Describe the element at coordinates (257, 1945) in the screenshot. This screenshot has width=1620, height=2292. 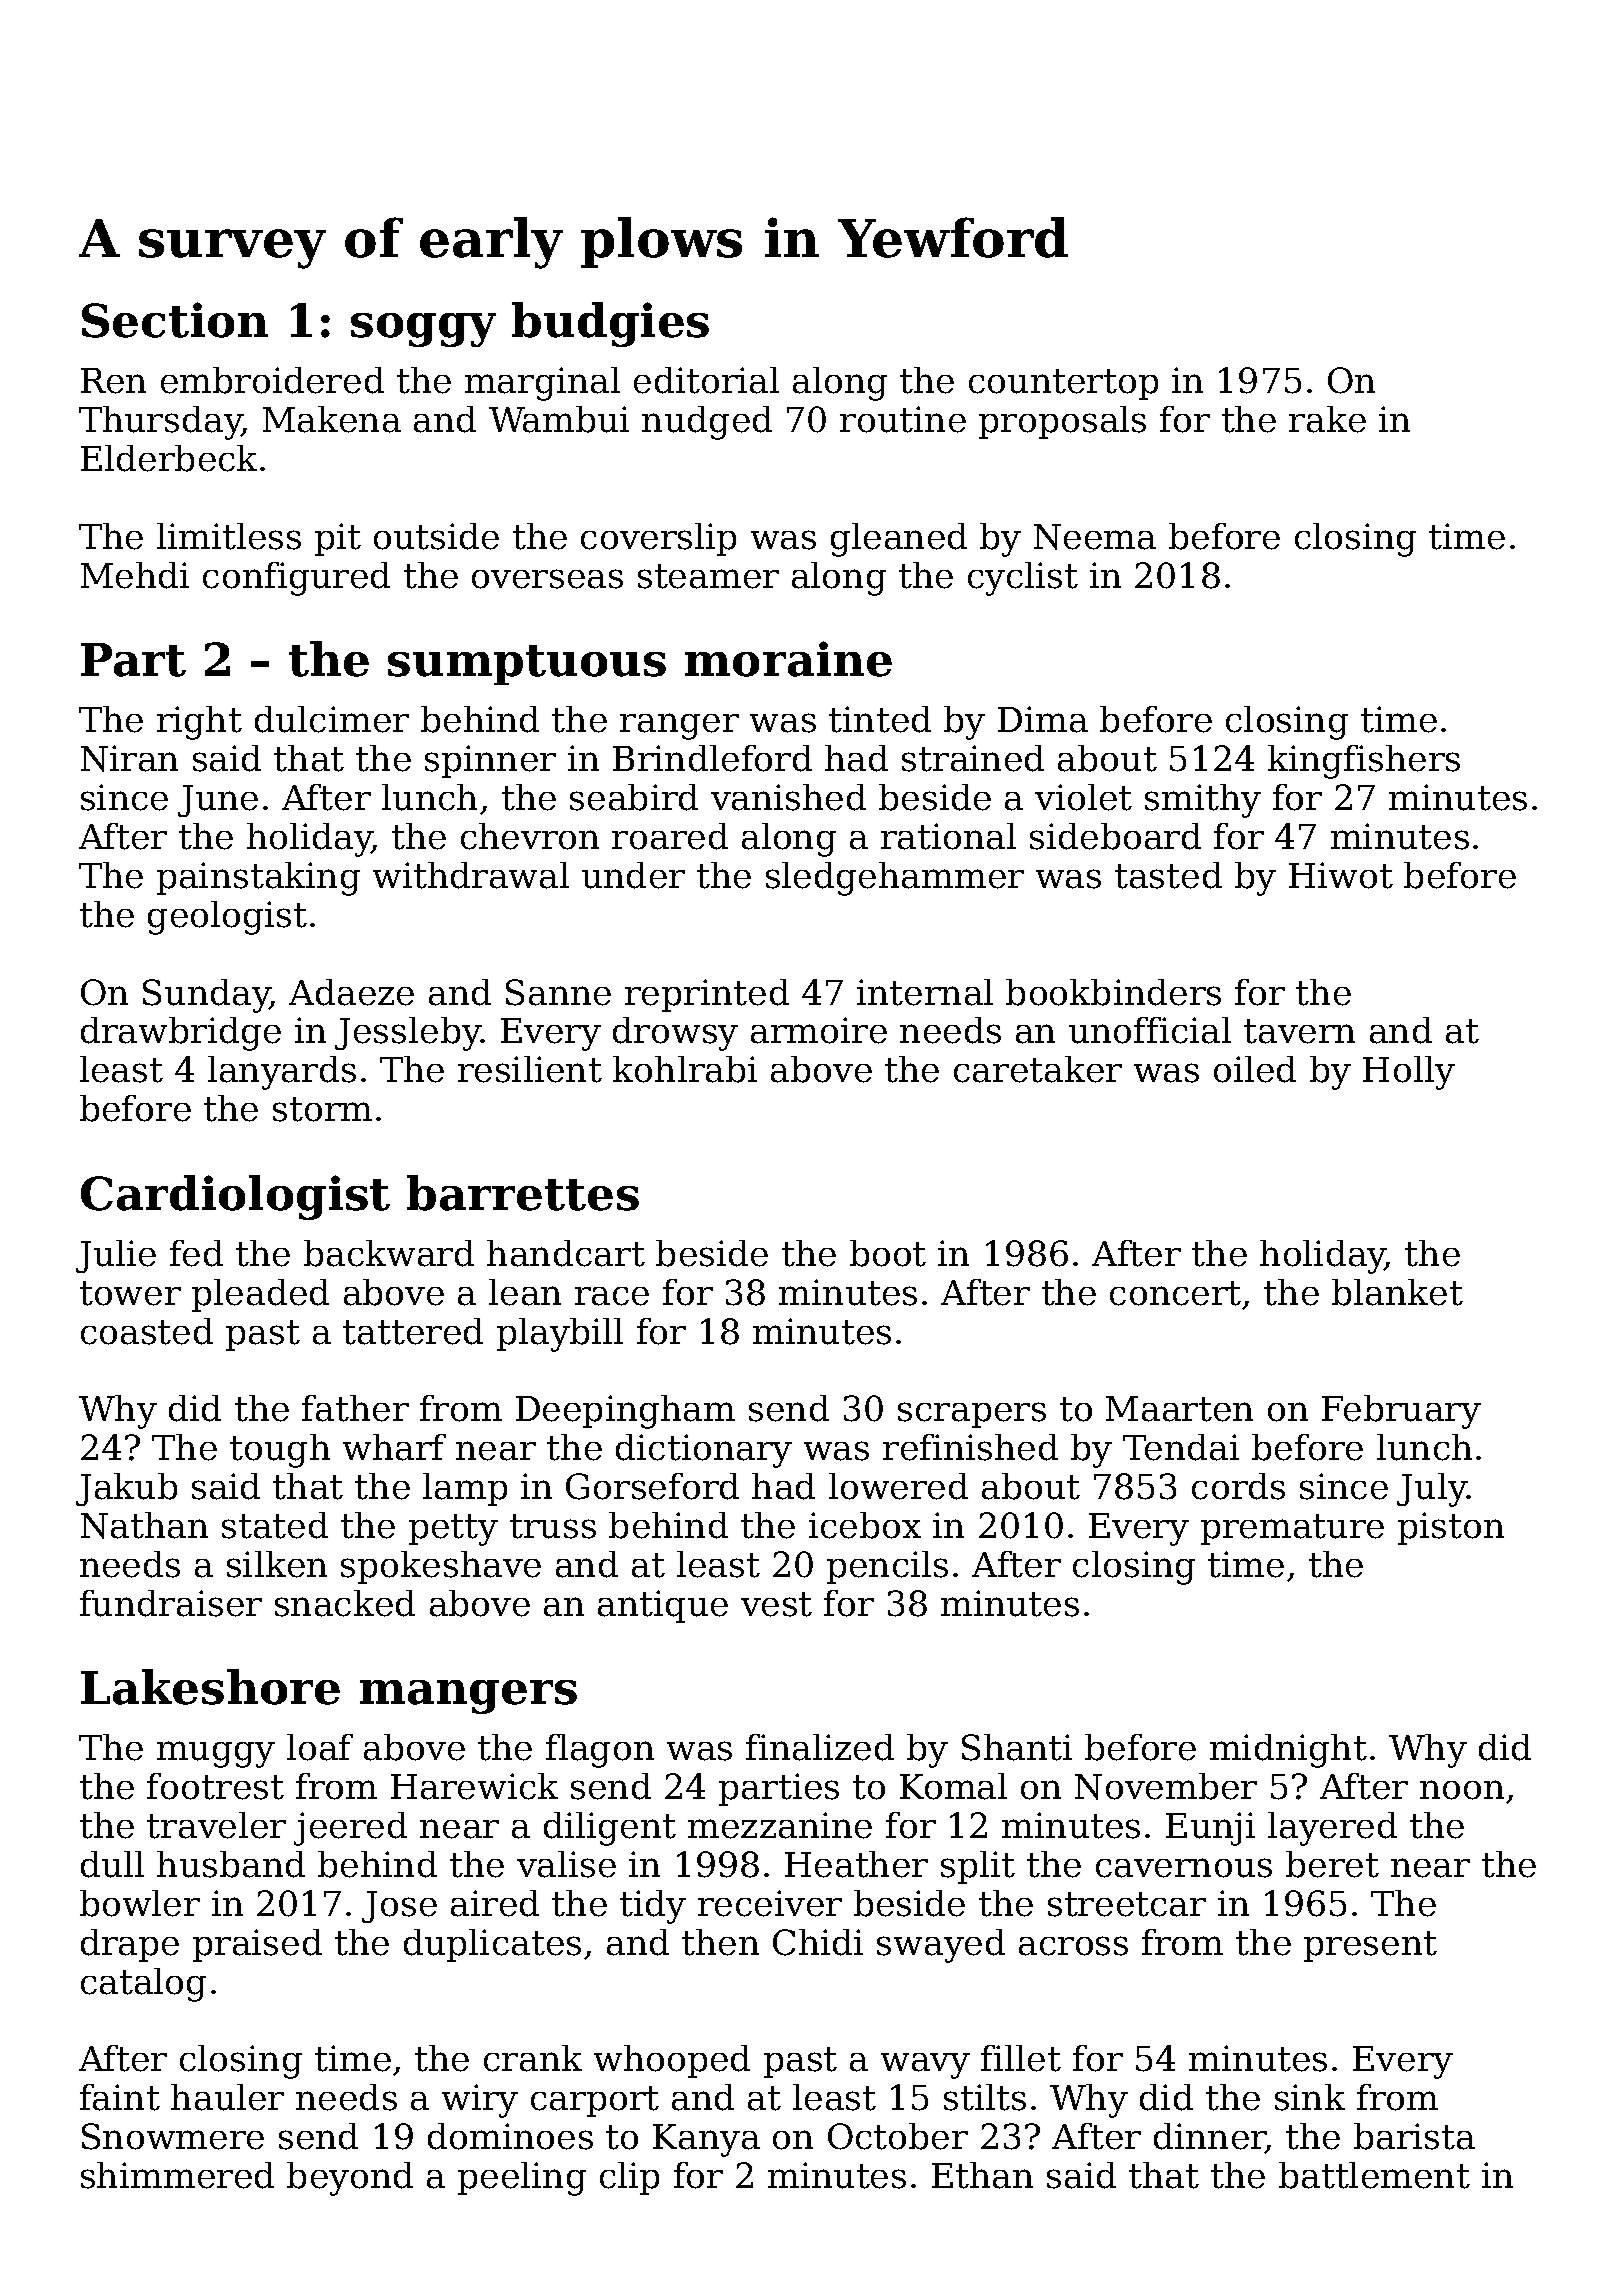
I see `praised` at that location.
